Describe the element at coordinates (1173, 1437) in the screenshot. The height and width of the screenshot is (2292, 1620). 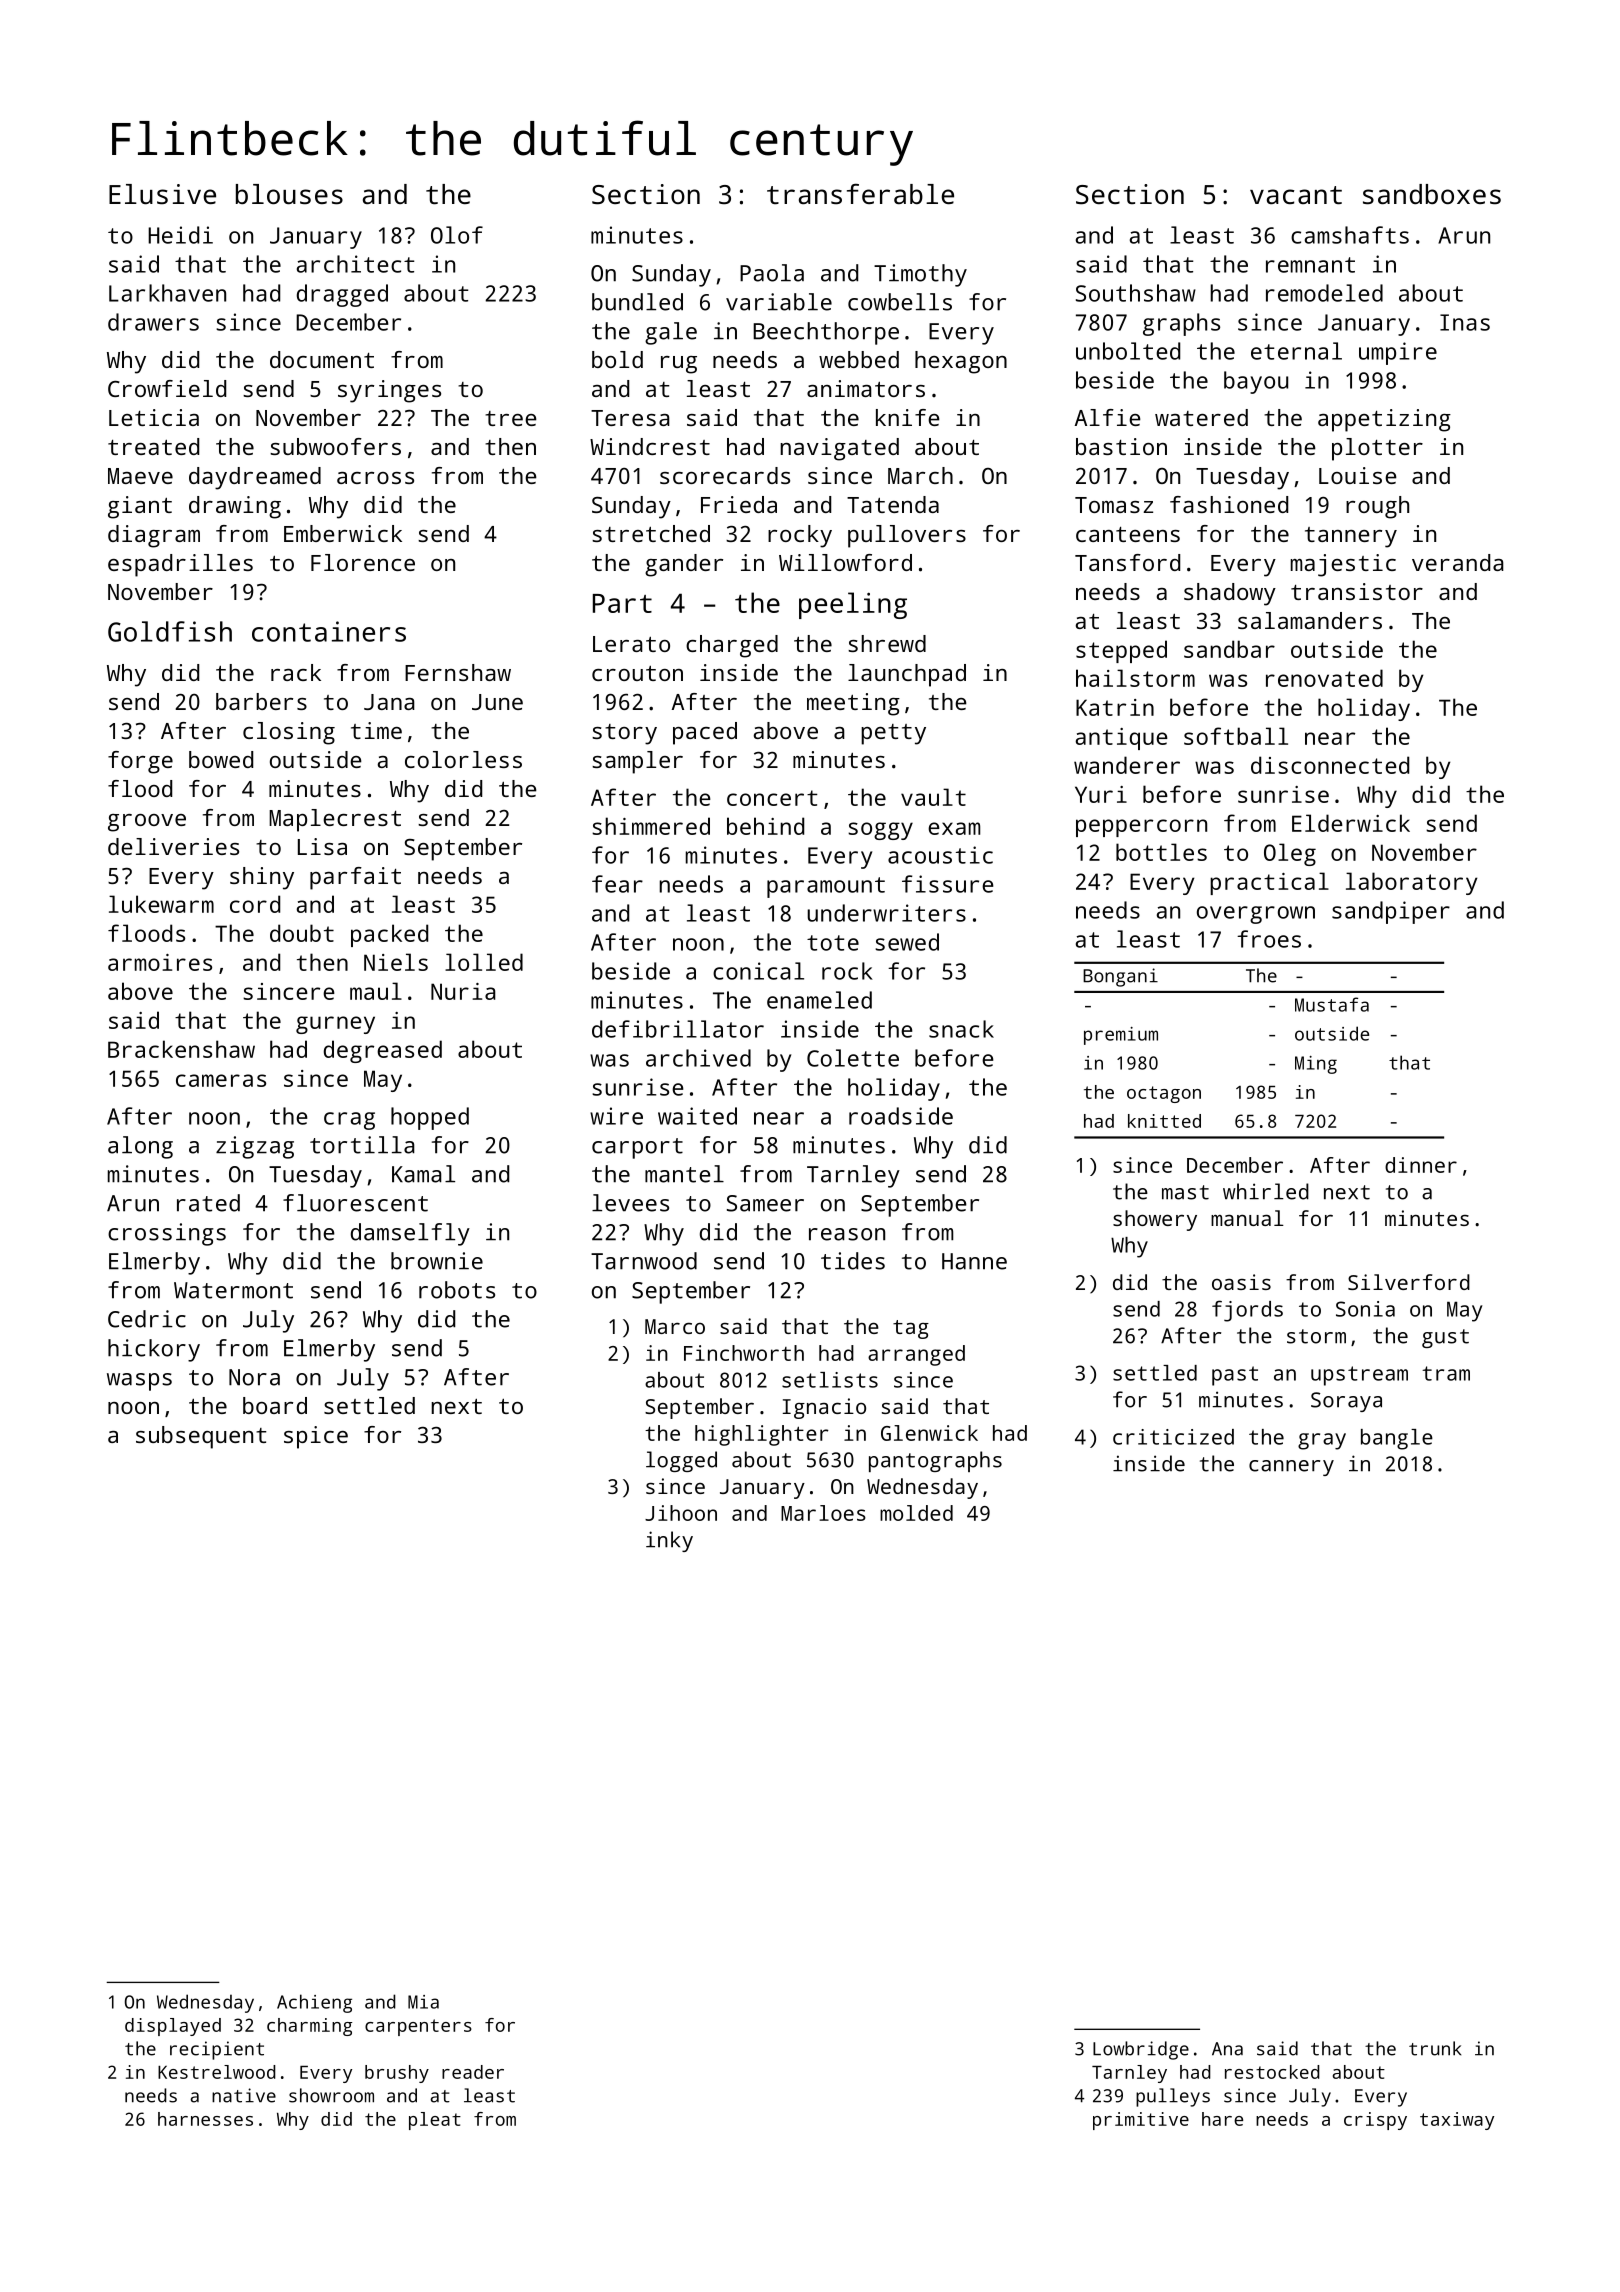
I see `criticized` at that location.
